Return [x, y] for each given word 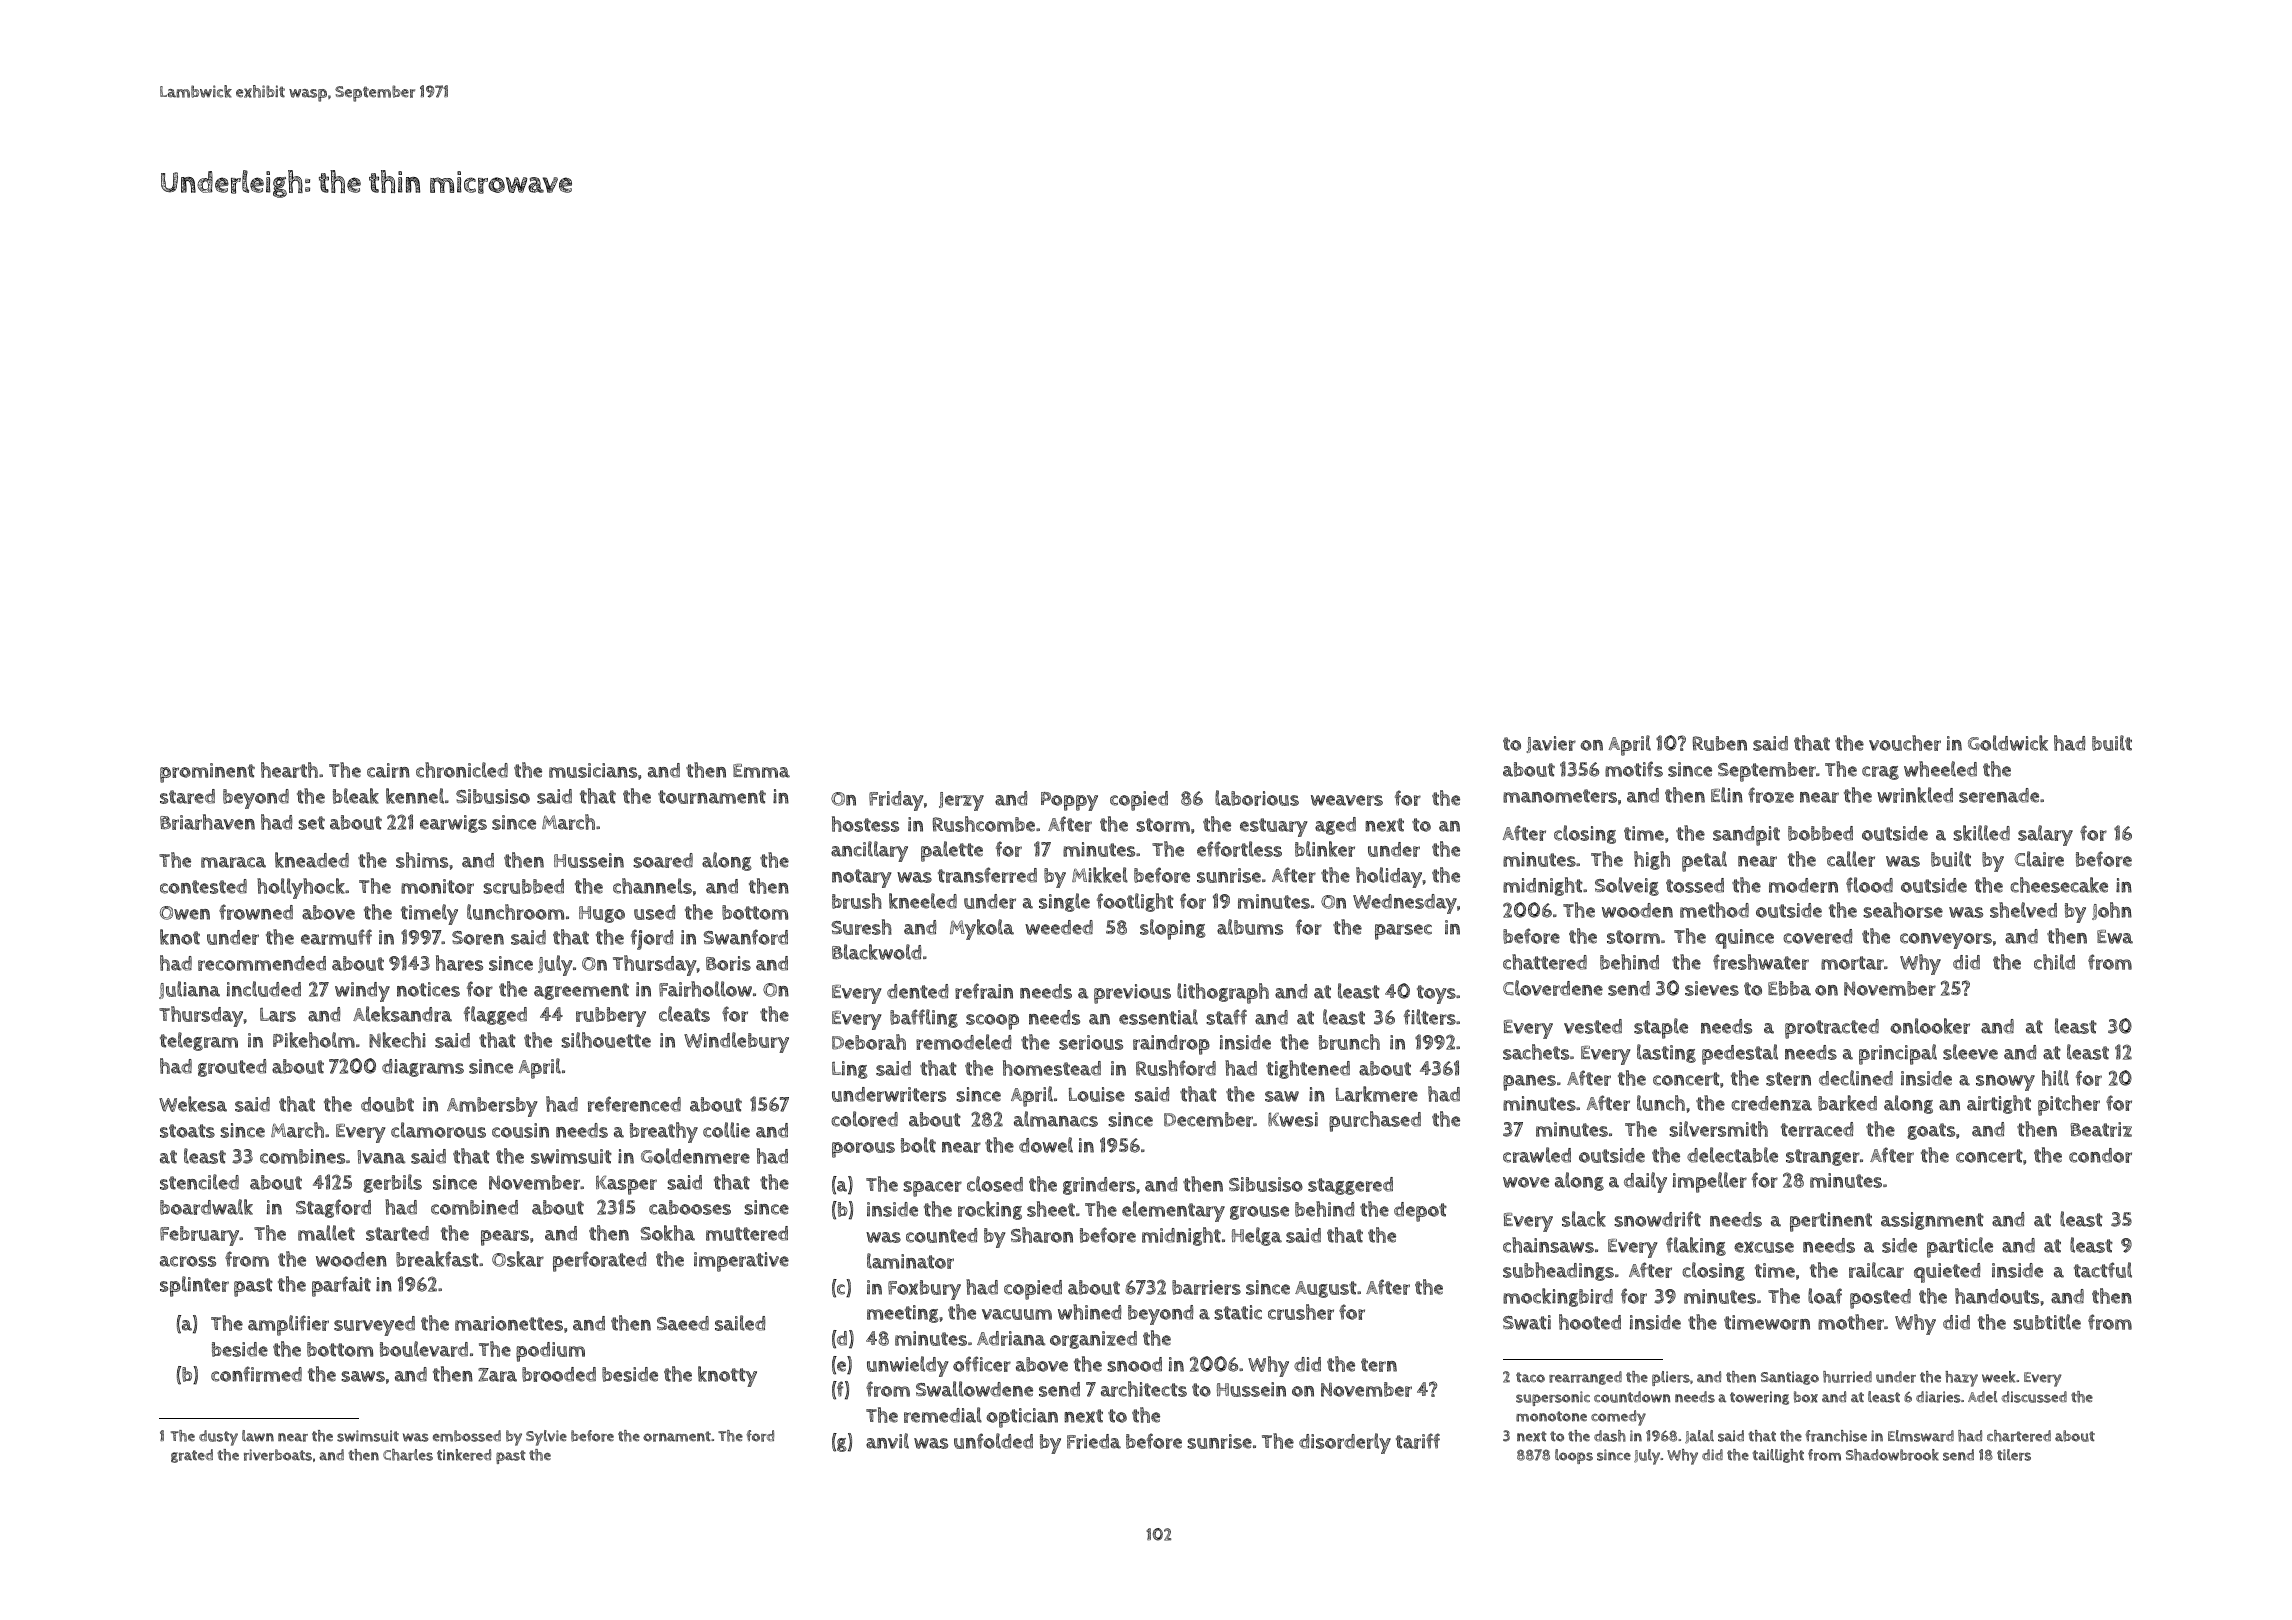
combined [474, 1207]
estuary [1273, 827]
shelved [2023, 910]
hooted [1590, 1322]
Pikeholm [314, 1040]
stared [187, 796]
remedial [943, 1415]
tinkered [464, 1455]
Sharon [1042, 1235]
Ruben [1720, 743]
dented [917, 991]
